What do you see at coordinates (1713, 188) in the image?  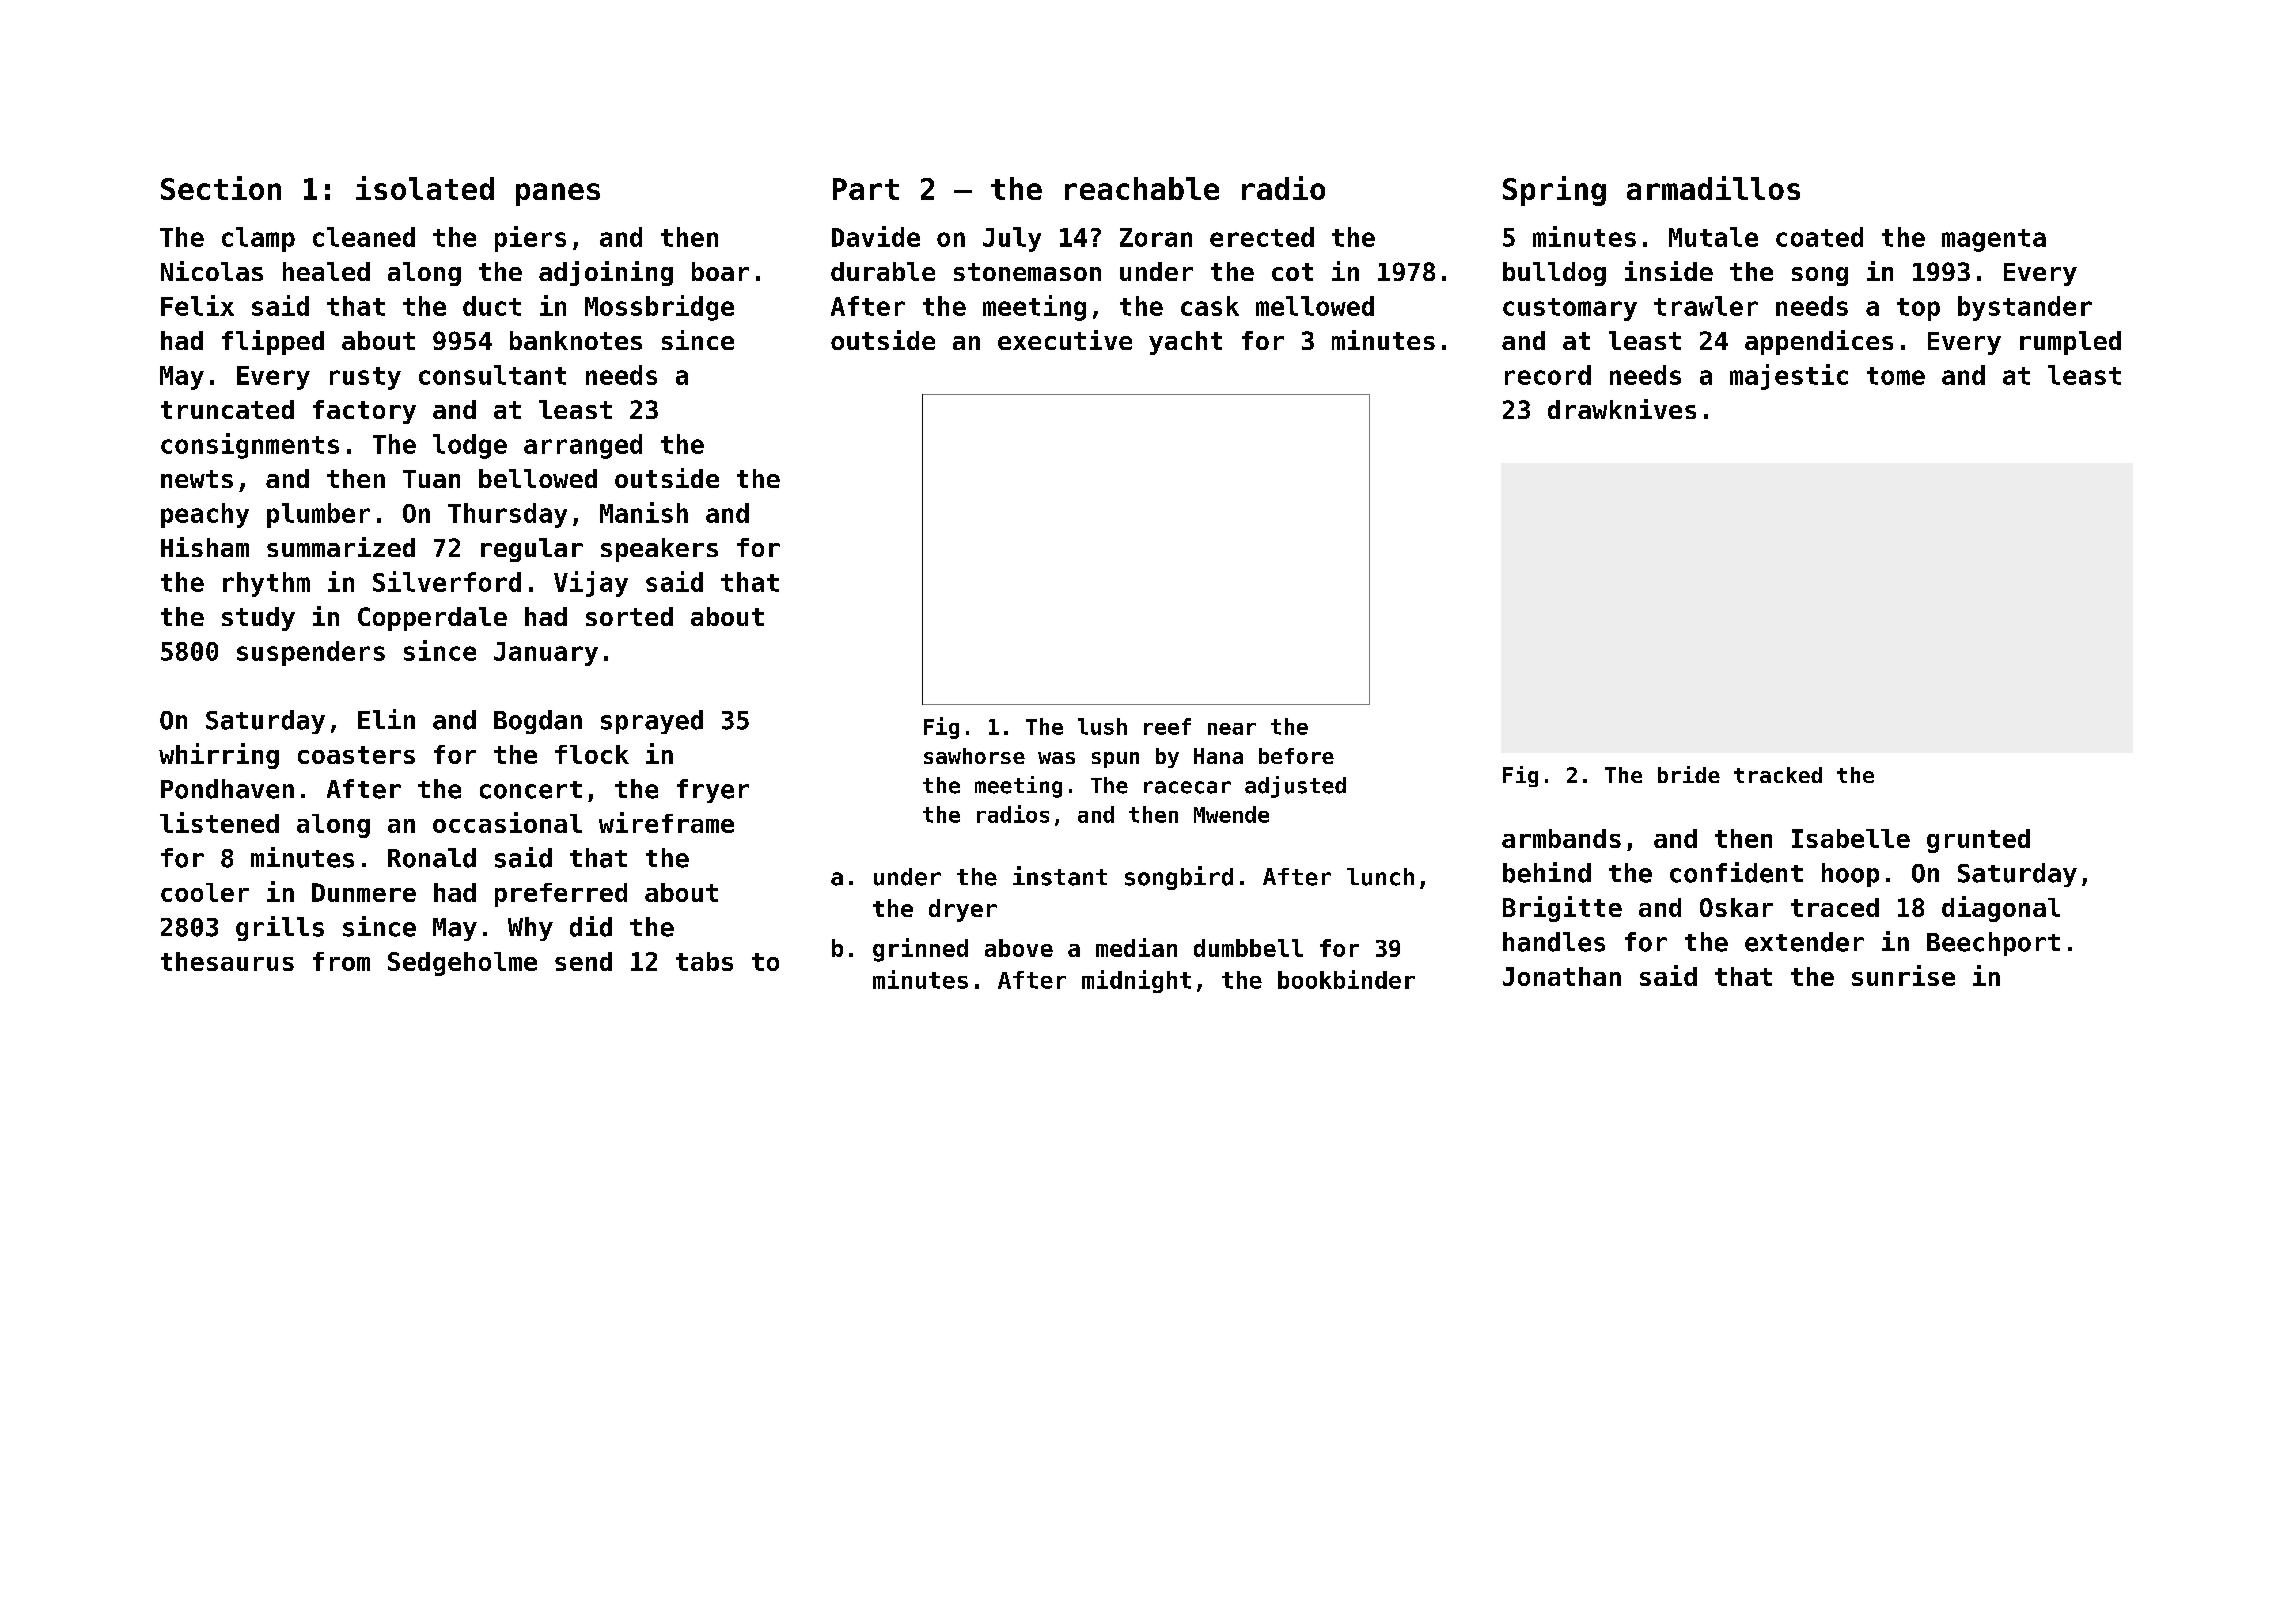 I see `armadillos` at bounding box center [1713, 188].
